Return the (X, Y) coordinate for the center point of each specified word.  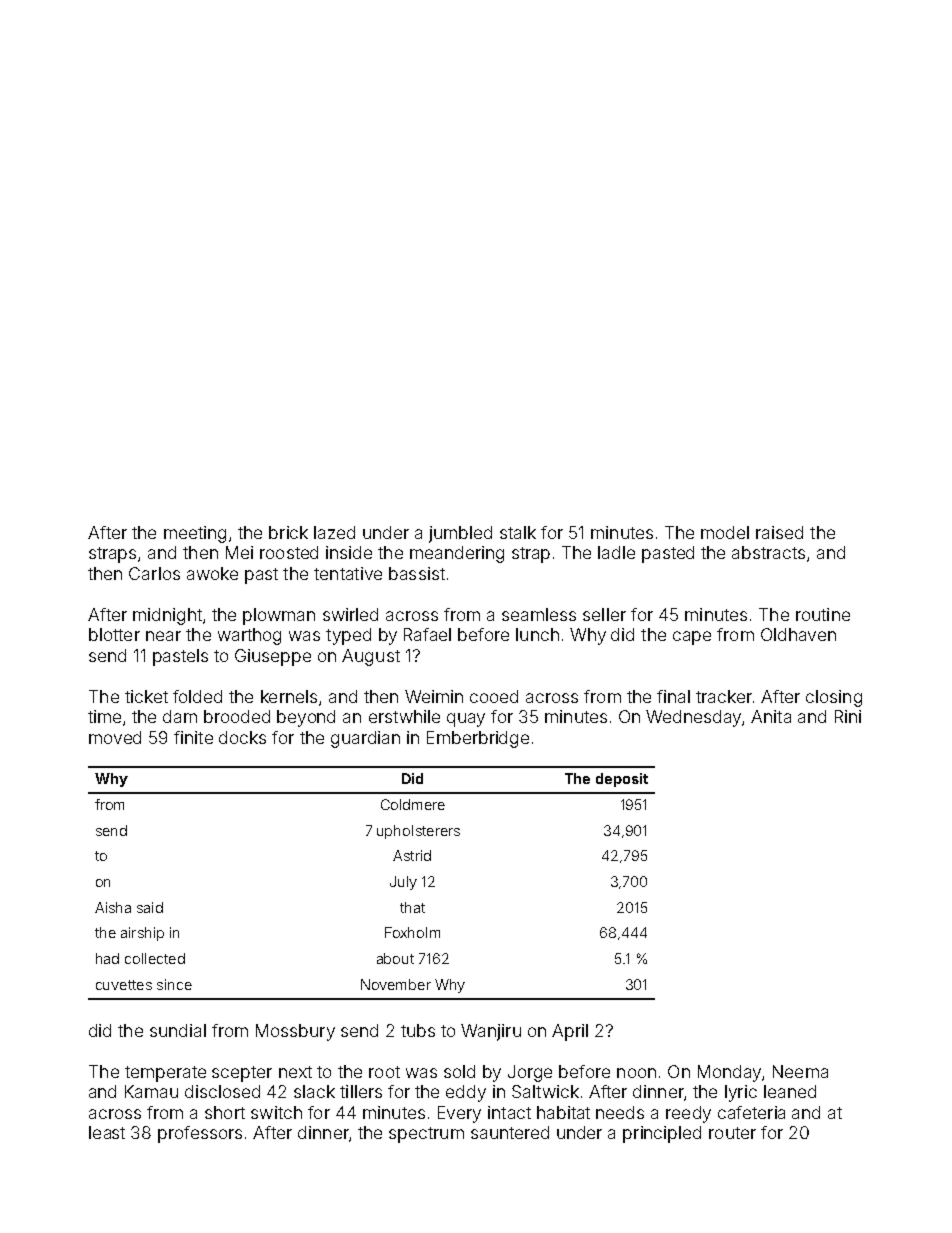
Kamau (151, 1091)
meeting (195, 534)
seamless (539, 614)
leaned (790, 1091)
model (725, 532)
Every (459, 1114)
